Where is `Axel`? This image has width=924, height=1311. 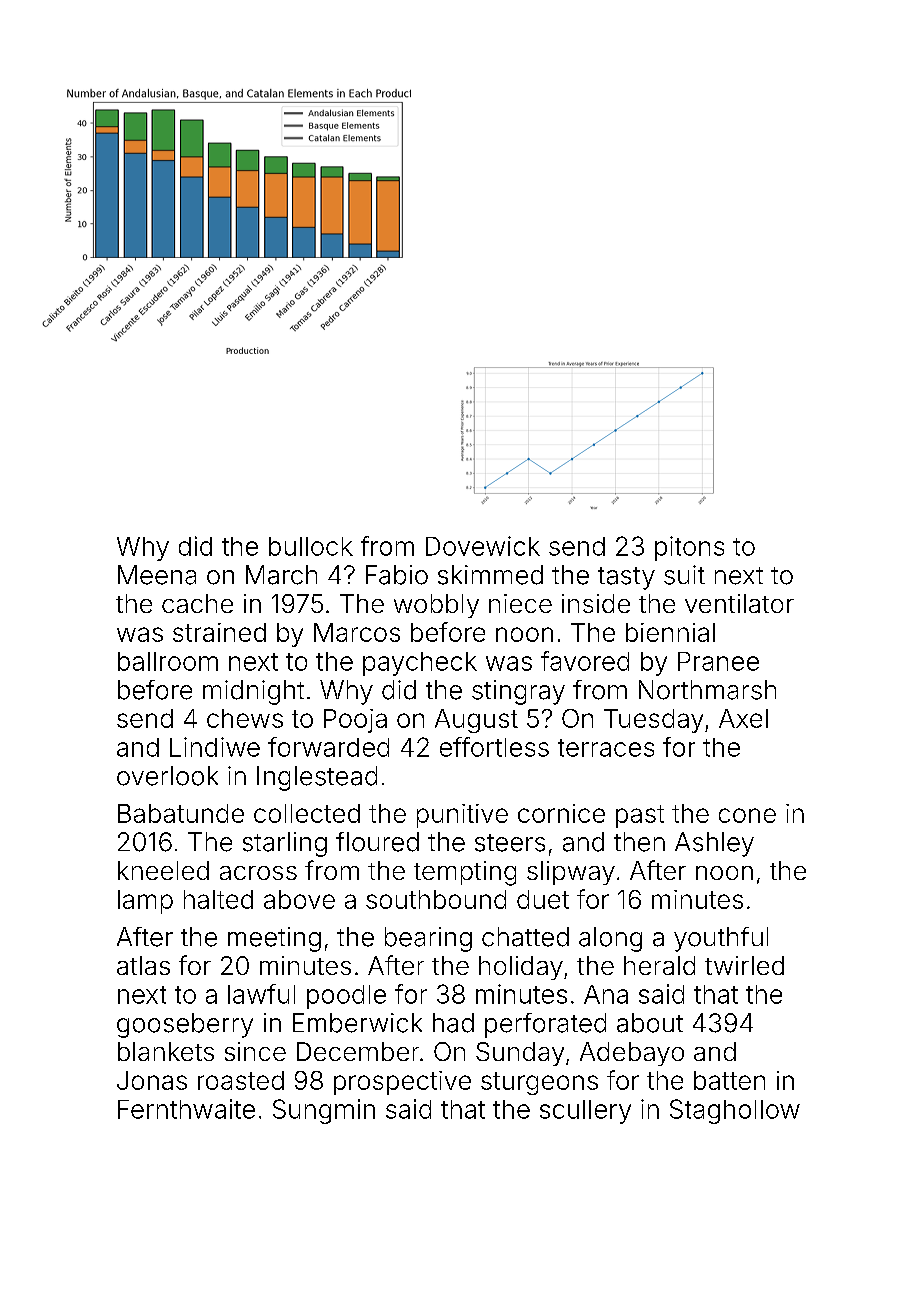 Axel is located at coordinates (743, 718).
